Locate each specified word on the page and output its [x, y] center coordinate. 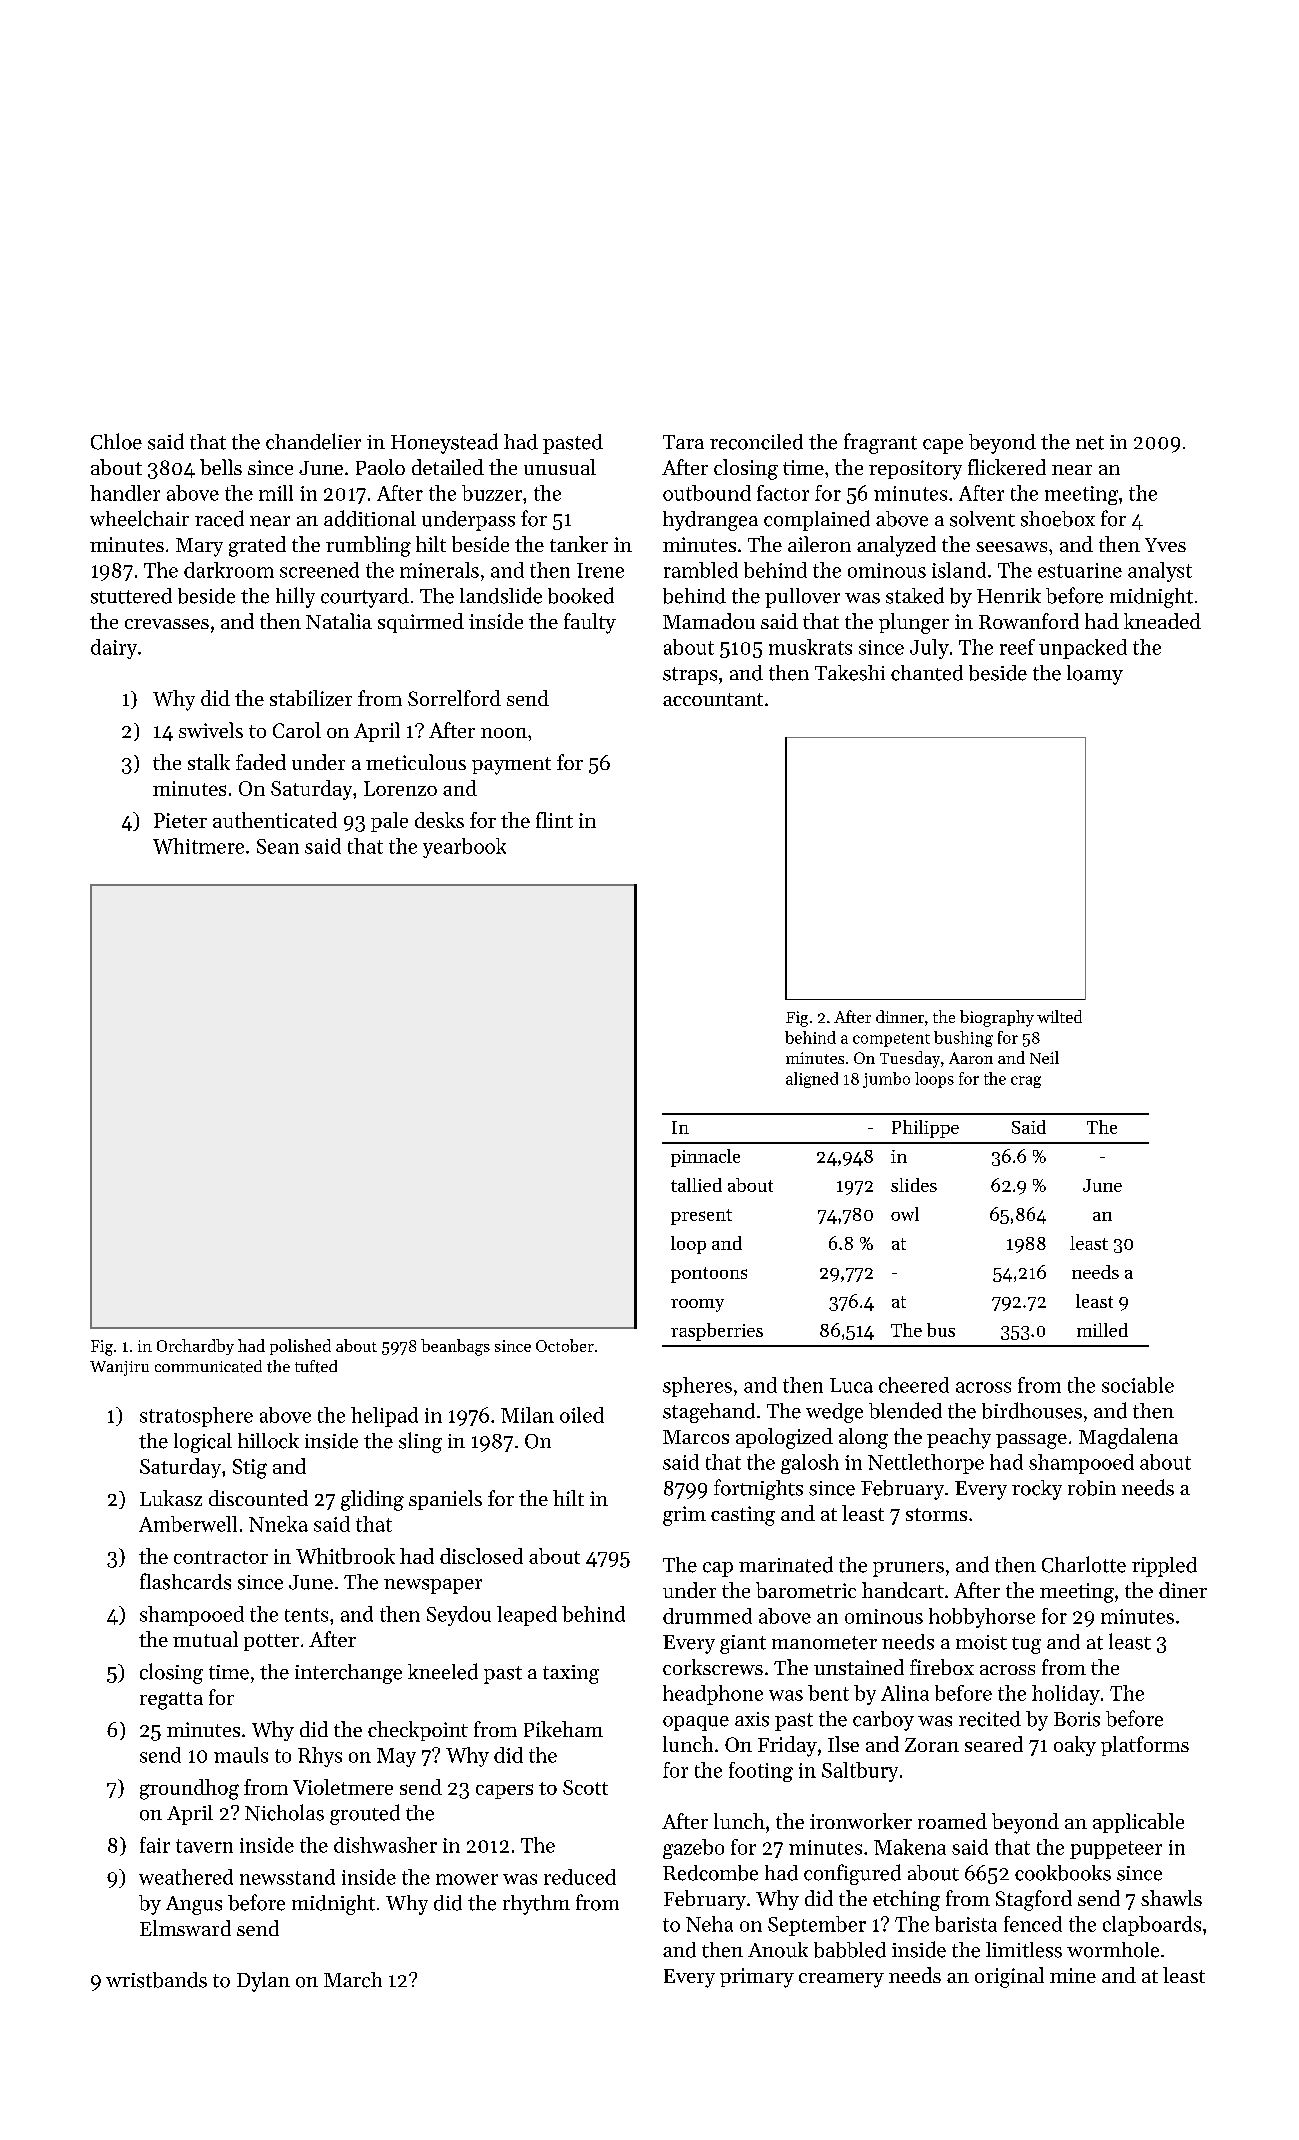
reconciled [756, 442]
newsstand [287, 1877]
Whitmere [198, 846]
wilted [1059, 1016]
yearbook [464, 848]
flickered [1007, 467]
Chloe [116, 441]
